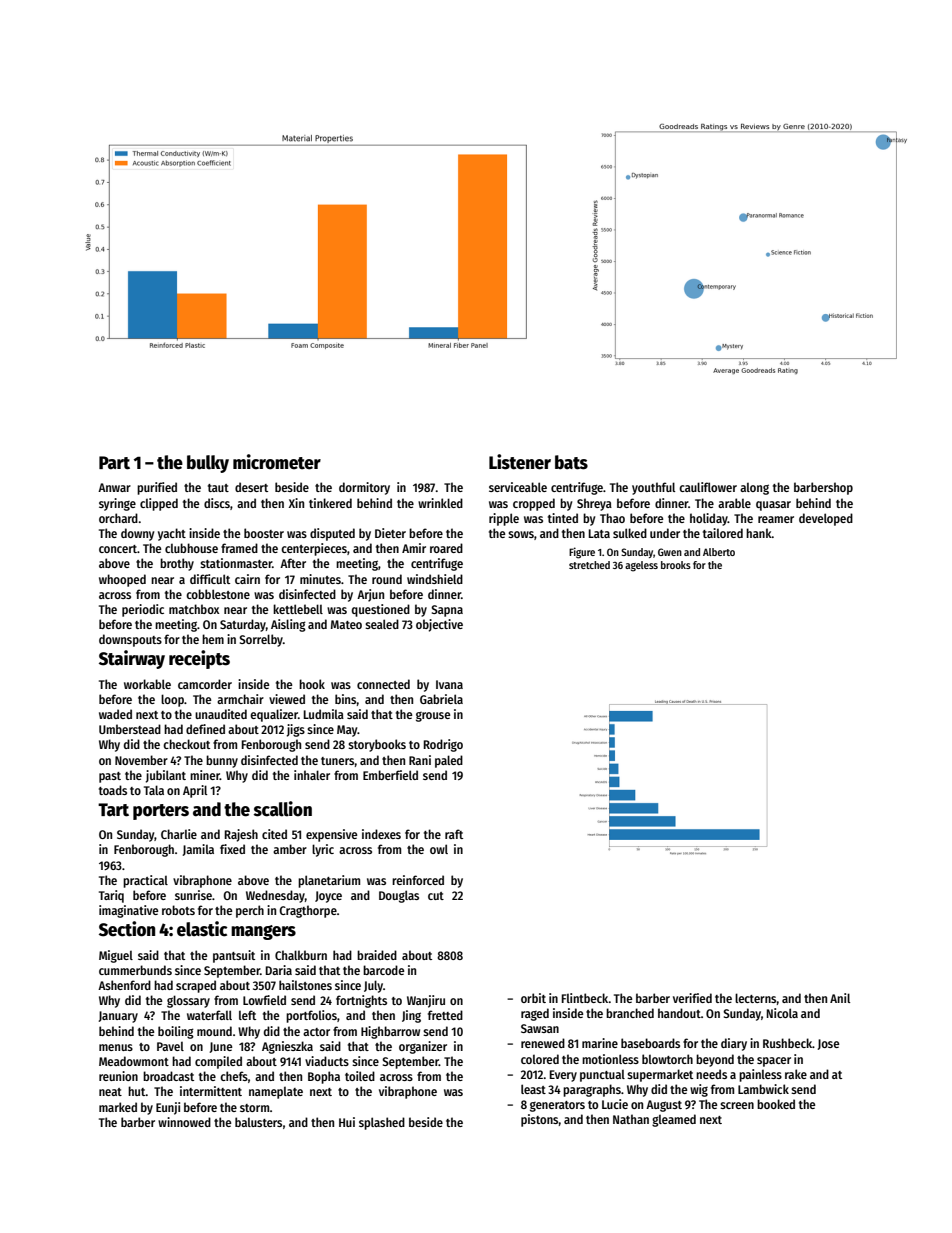 The width and height of the screenshot is (952, 1233). I want to click on raft, so click(454, 834).
